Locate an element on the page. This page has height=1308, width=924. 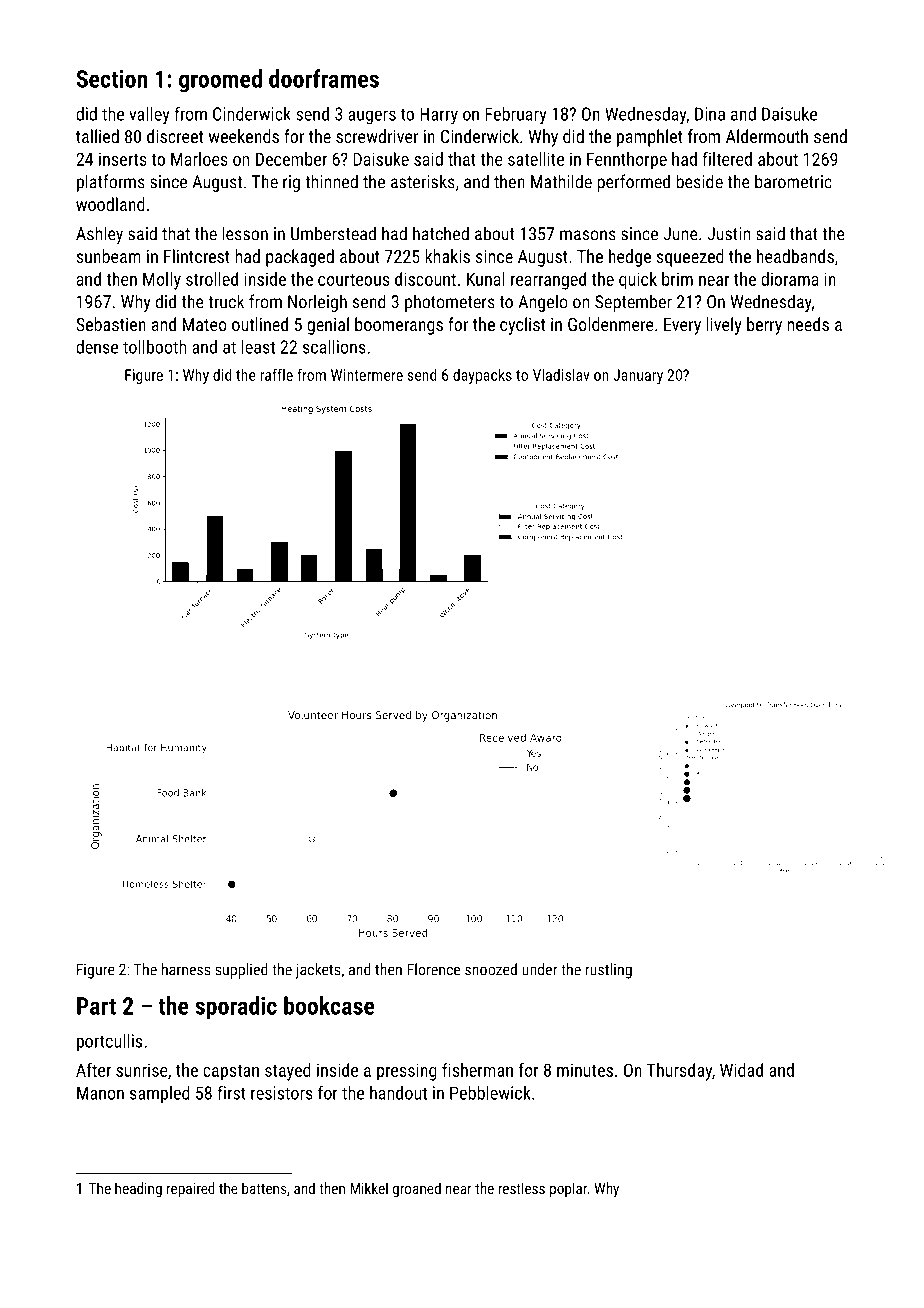
jackets is located at coordinates (317, 971).
